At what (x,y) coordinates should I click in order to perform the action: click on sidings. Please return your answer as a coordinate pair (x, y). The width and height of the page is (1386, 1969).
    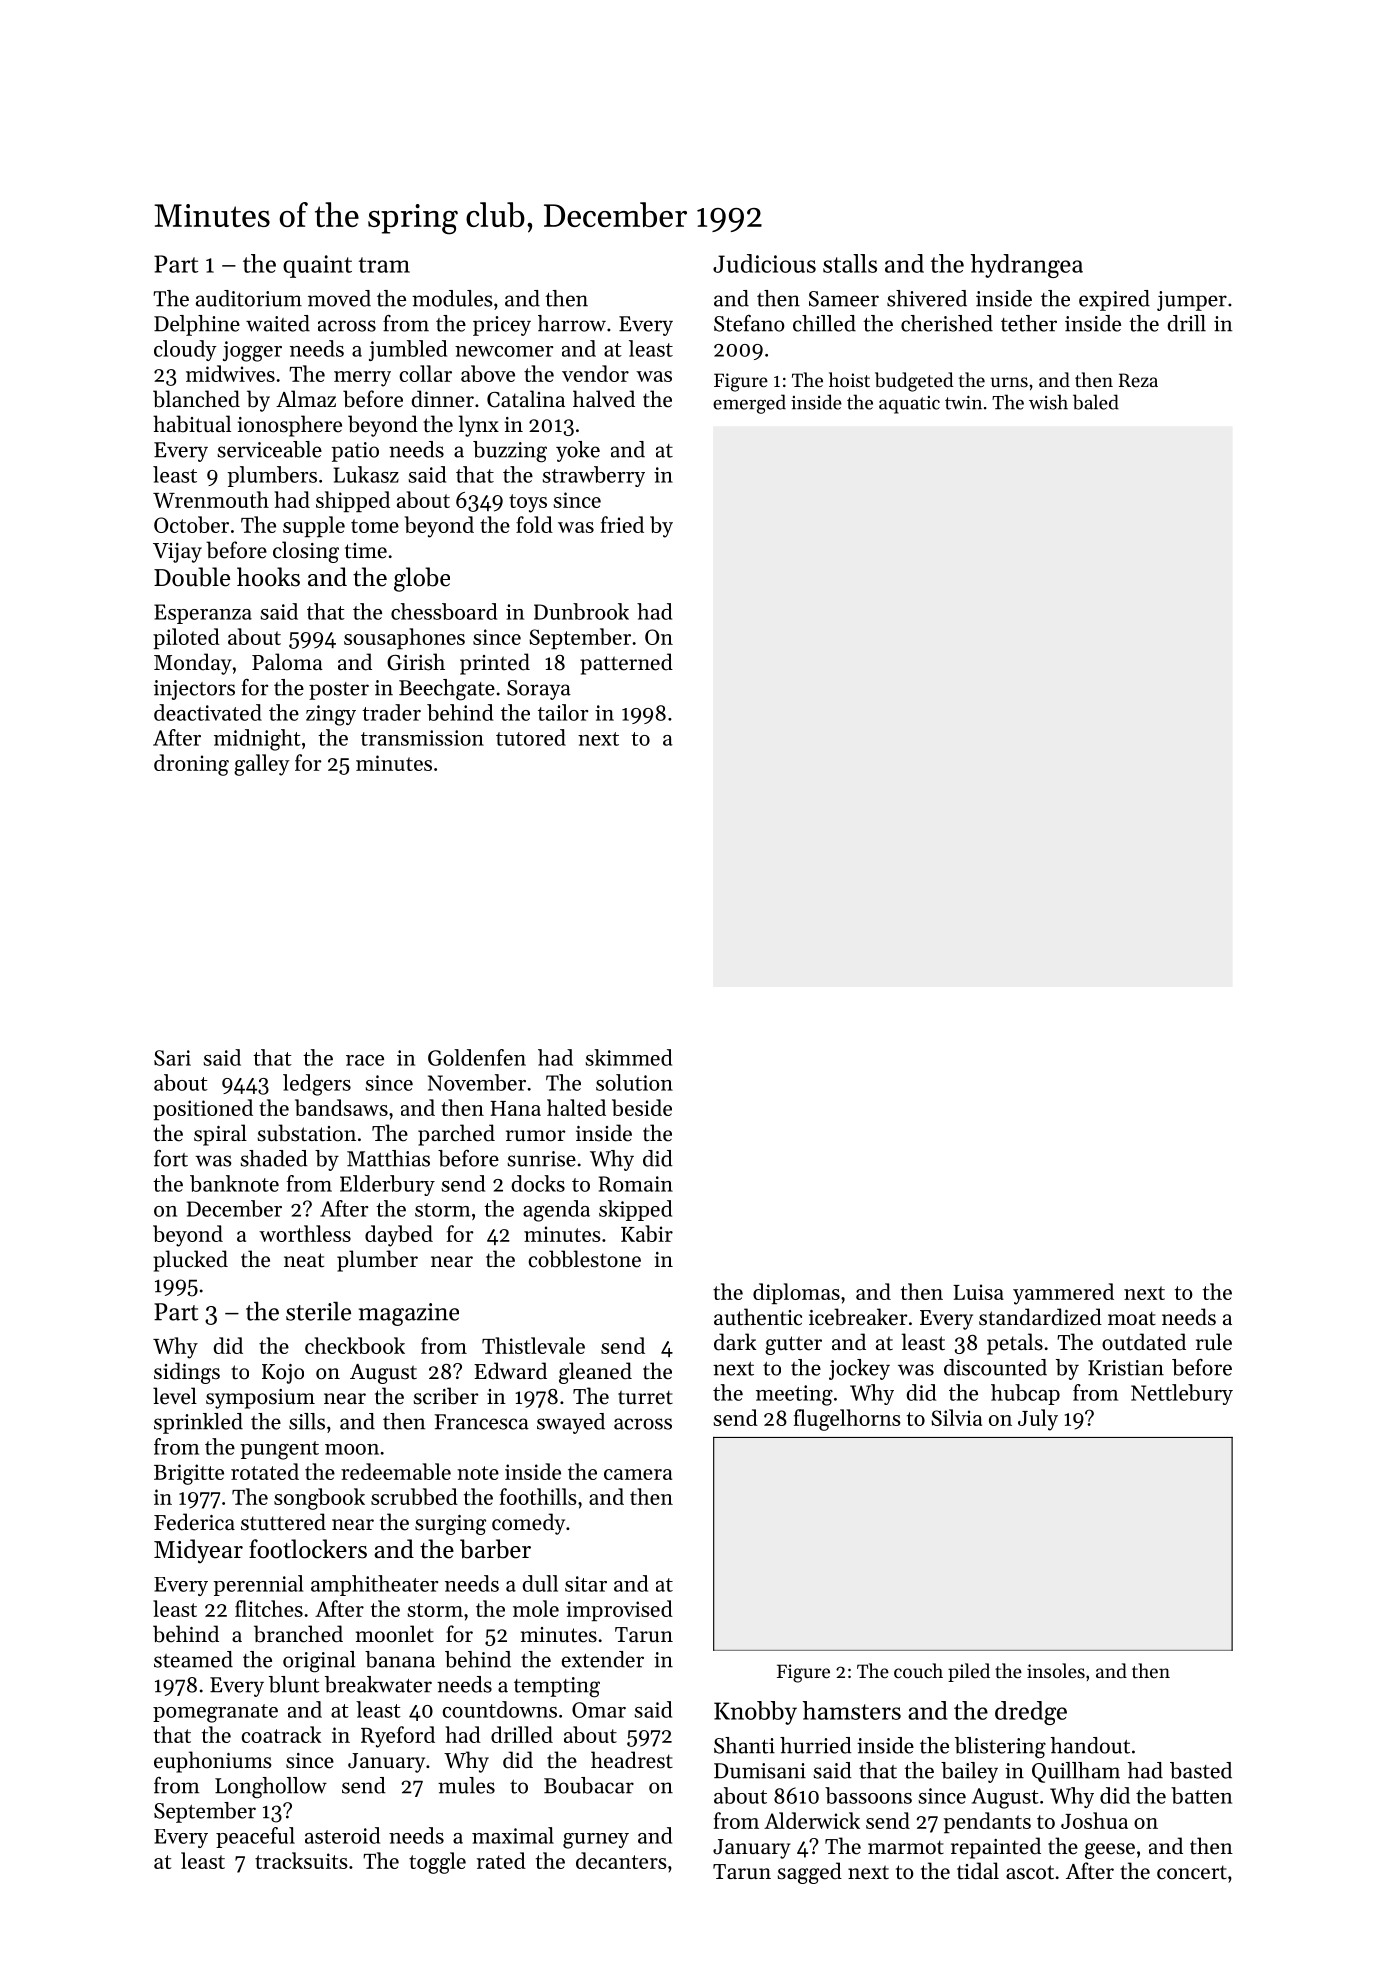
    Looking at the image, I should click on (187, 1373).
